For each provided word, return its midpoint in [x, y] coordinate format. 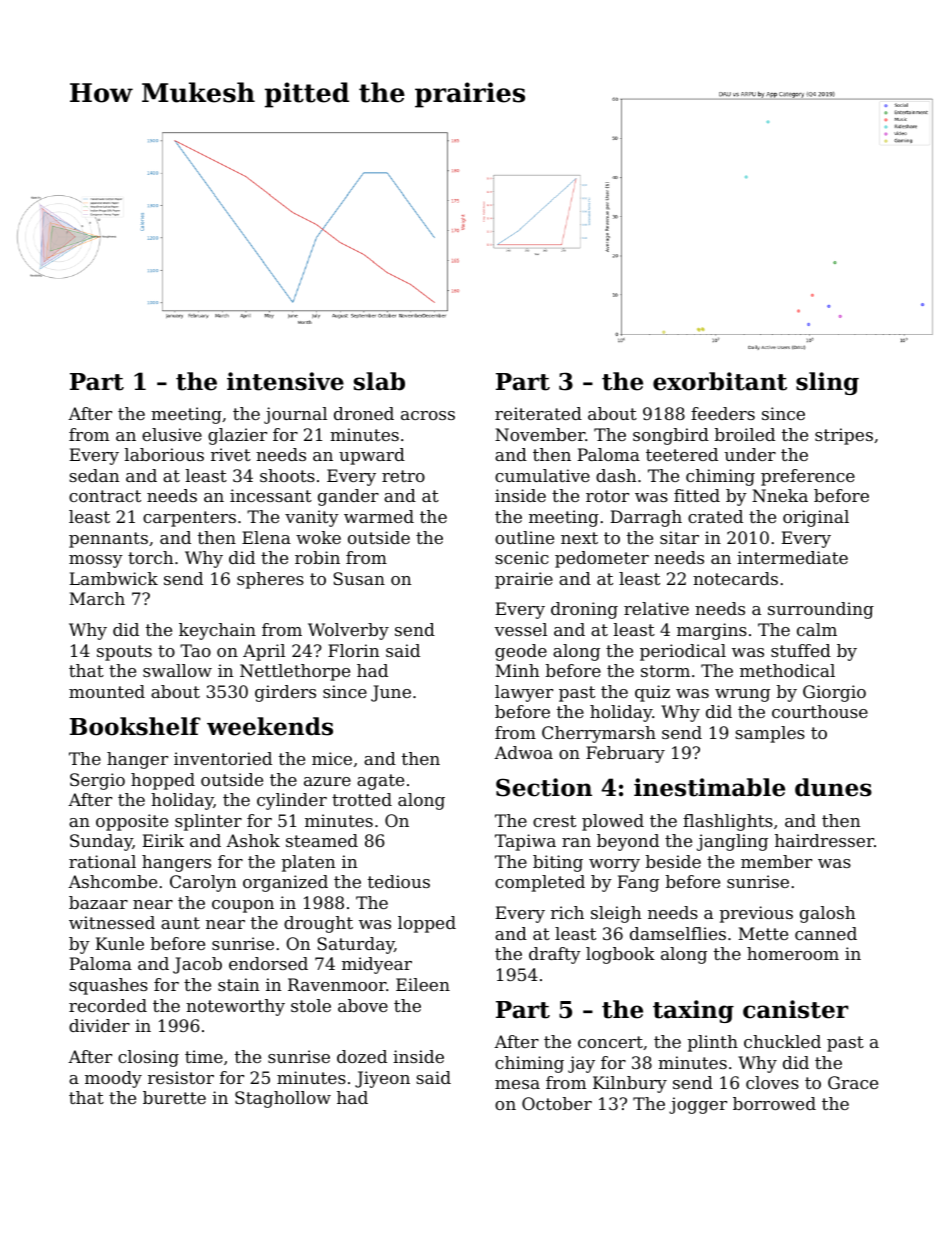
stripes [844, 436]
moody [113, 1079]
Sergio [97, 781]
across [428, 415]
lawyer [524, 693]
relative [656, 608]
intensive [285, 381]
